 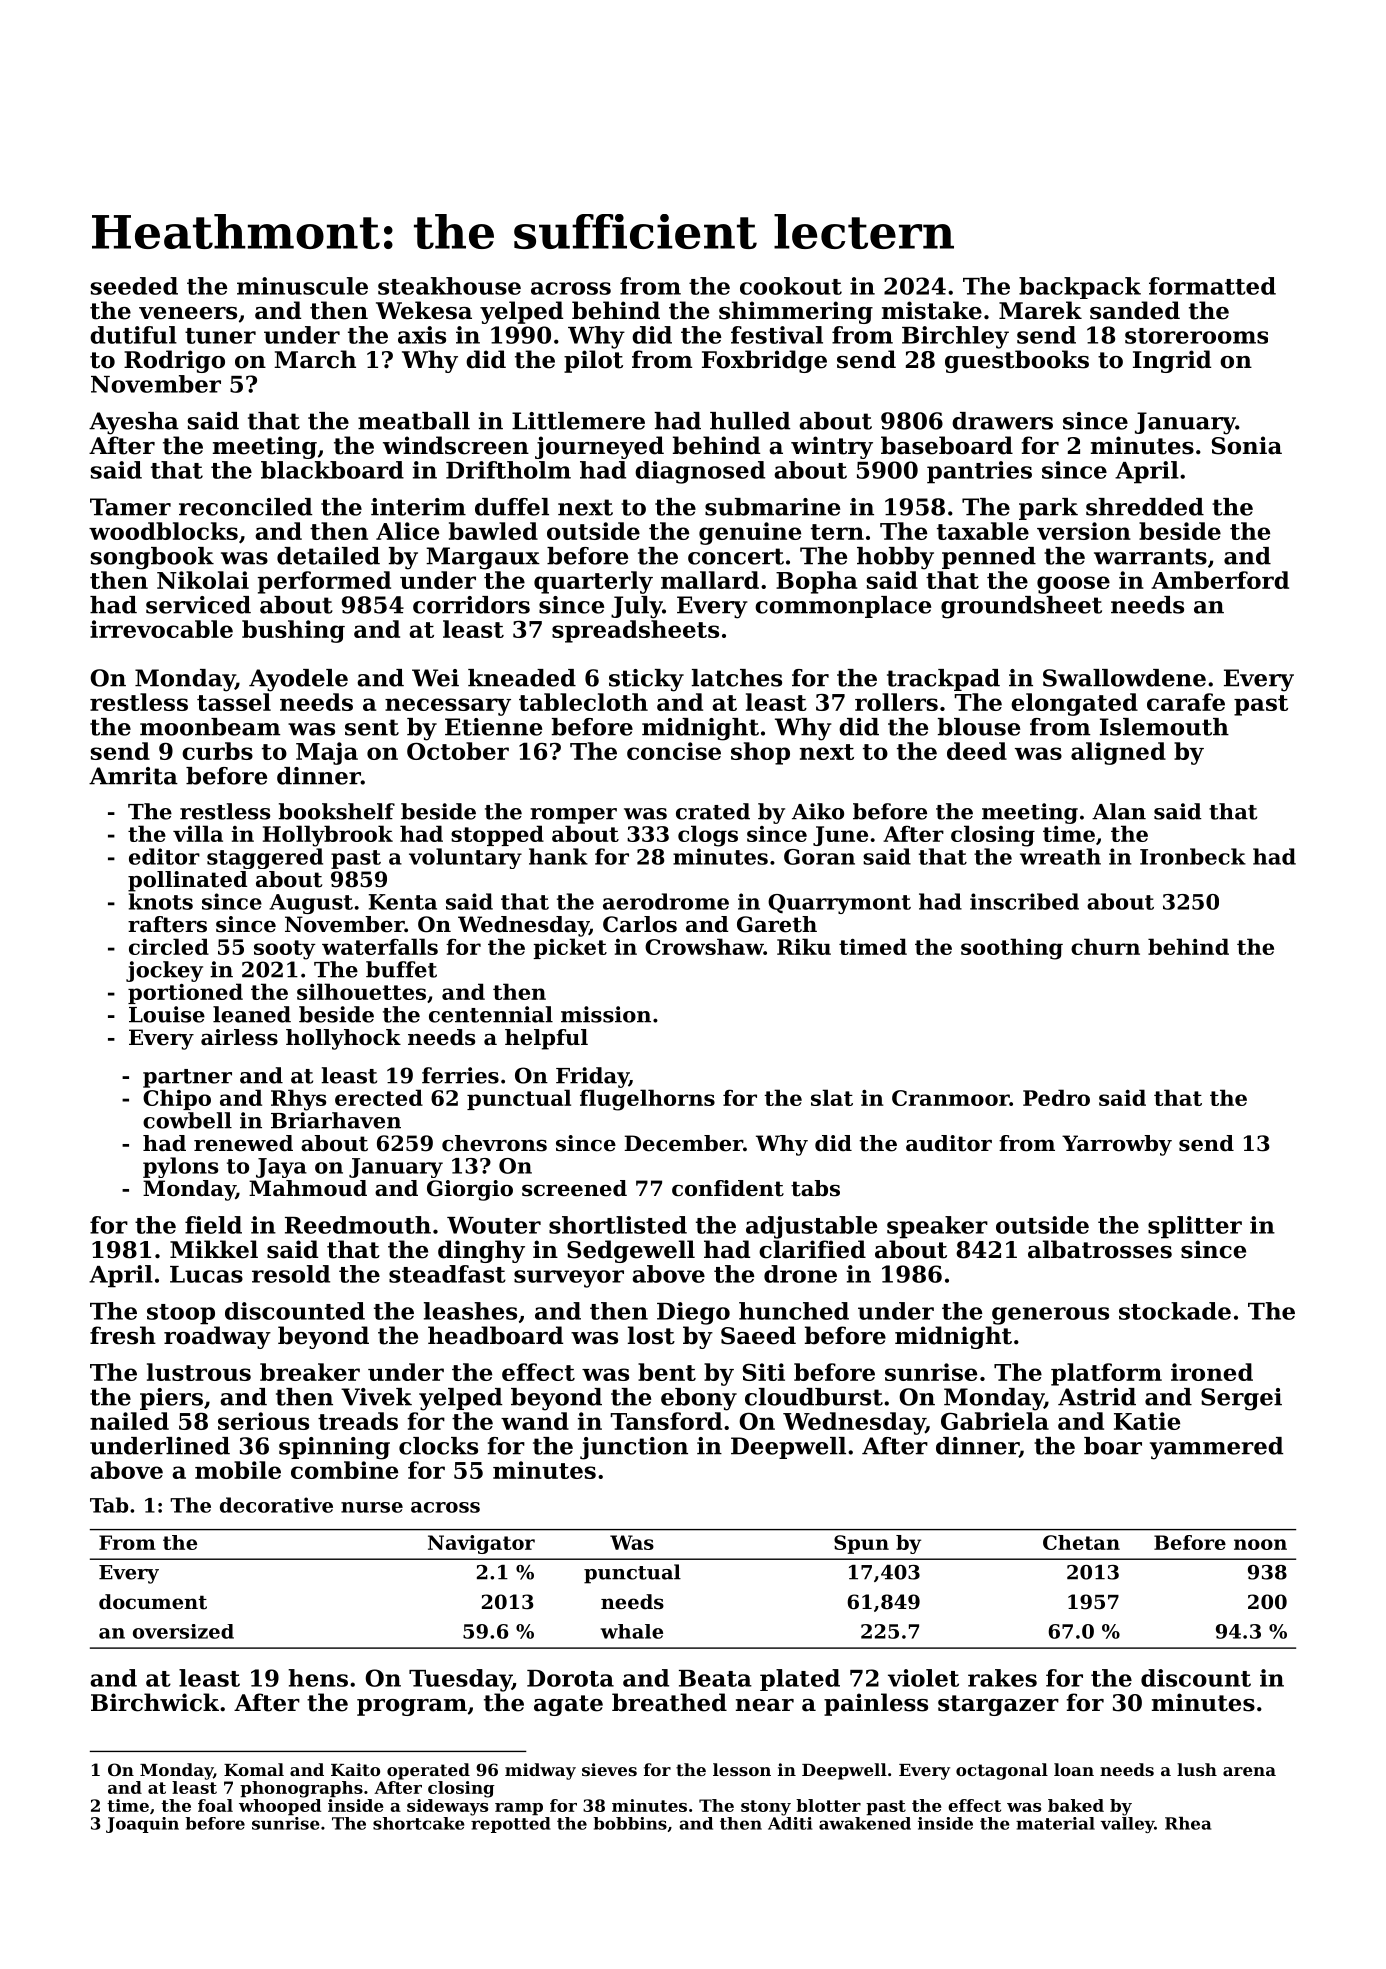 What do you see at coordinates (280, 1807) in the page?
I see `whooped` at bounding box center [280, 1807].
